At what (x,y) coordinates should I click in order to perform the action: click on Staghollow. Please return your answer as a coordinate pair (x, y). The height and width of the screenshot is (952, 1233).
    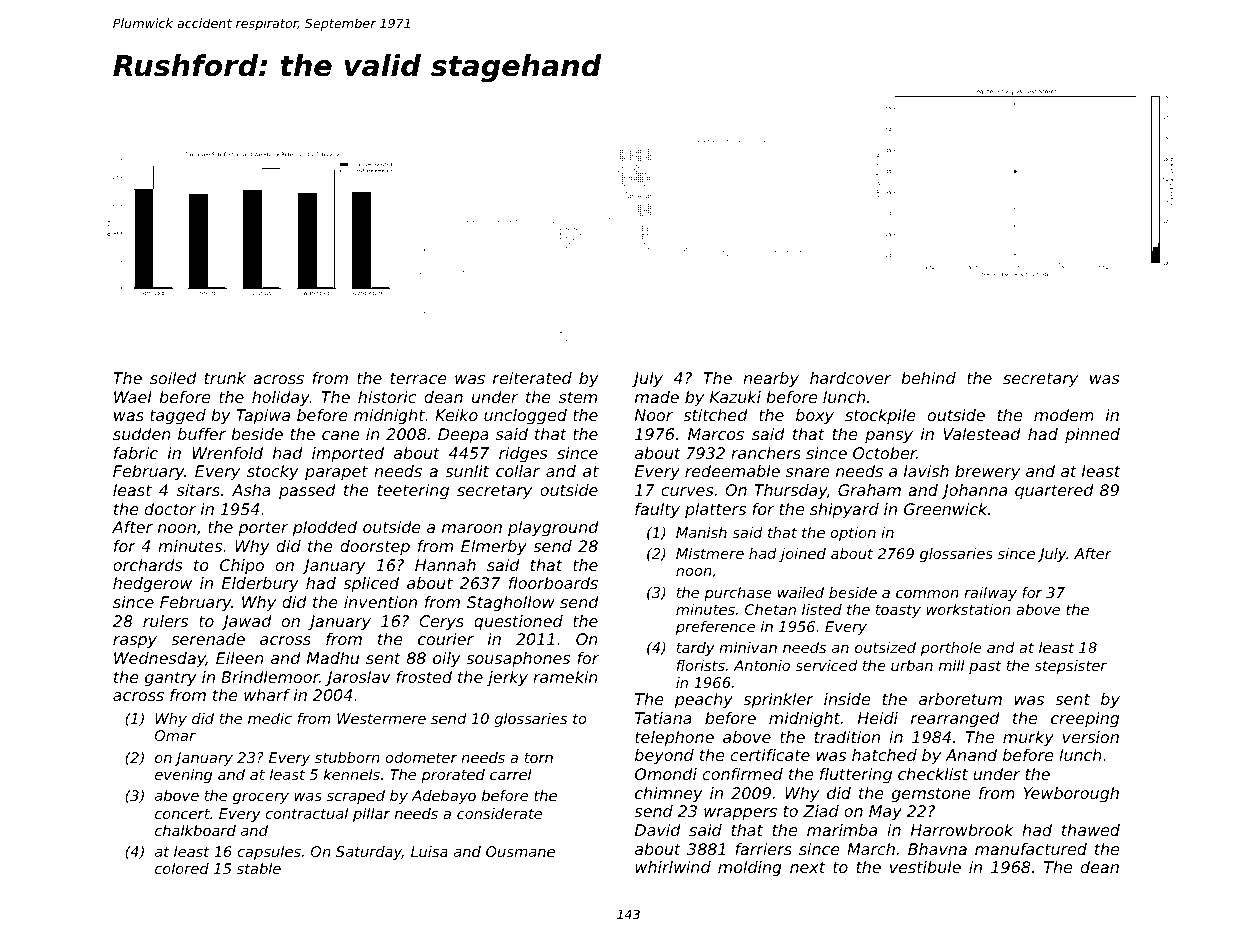
    Looking at the image, I should click on (511, 604).
